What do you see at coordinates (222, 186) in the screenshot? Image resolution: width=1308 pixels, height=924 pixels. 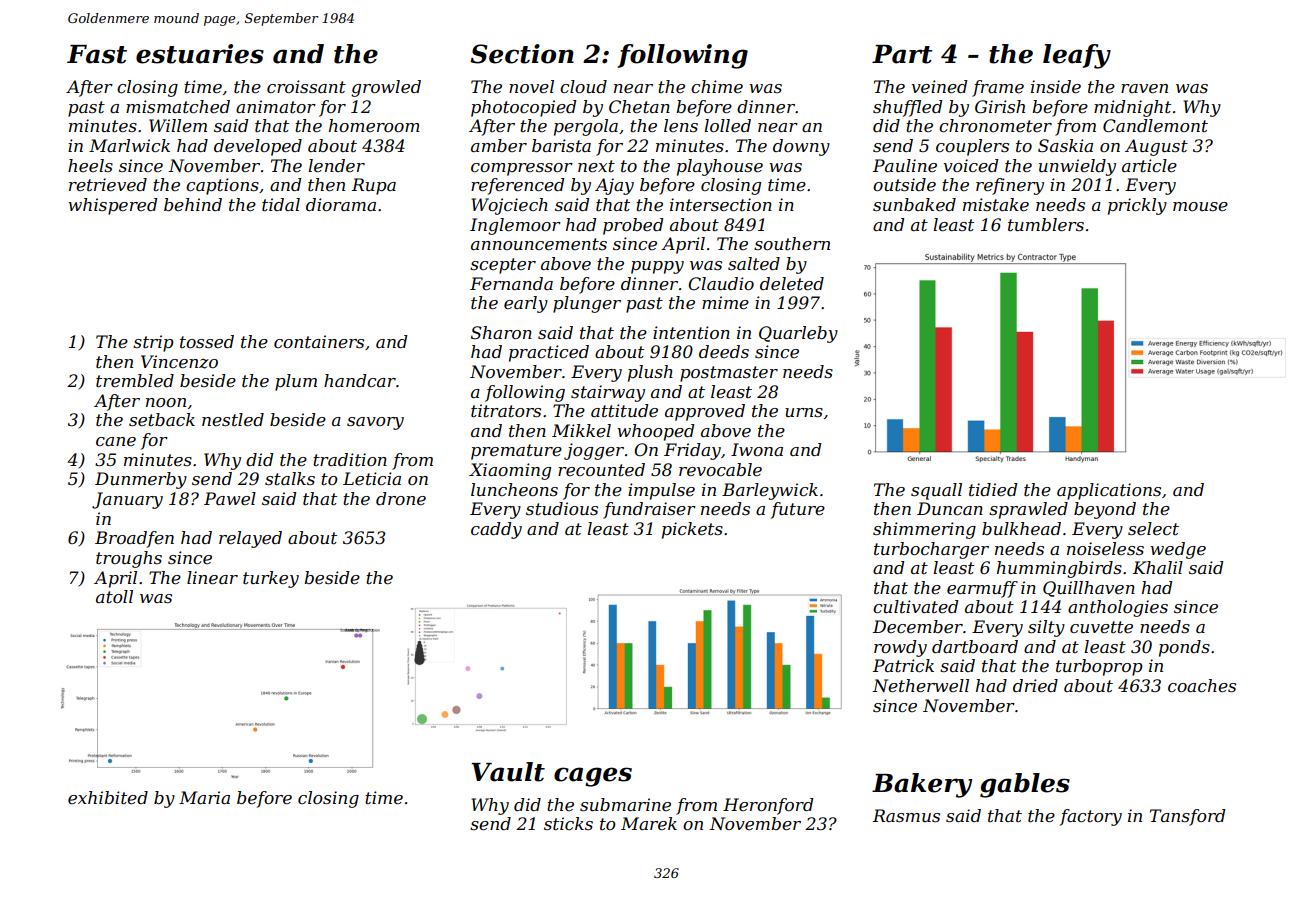 I see `captions` at bounding box center [222, 186].
